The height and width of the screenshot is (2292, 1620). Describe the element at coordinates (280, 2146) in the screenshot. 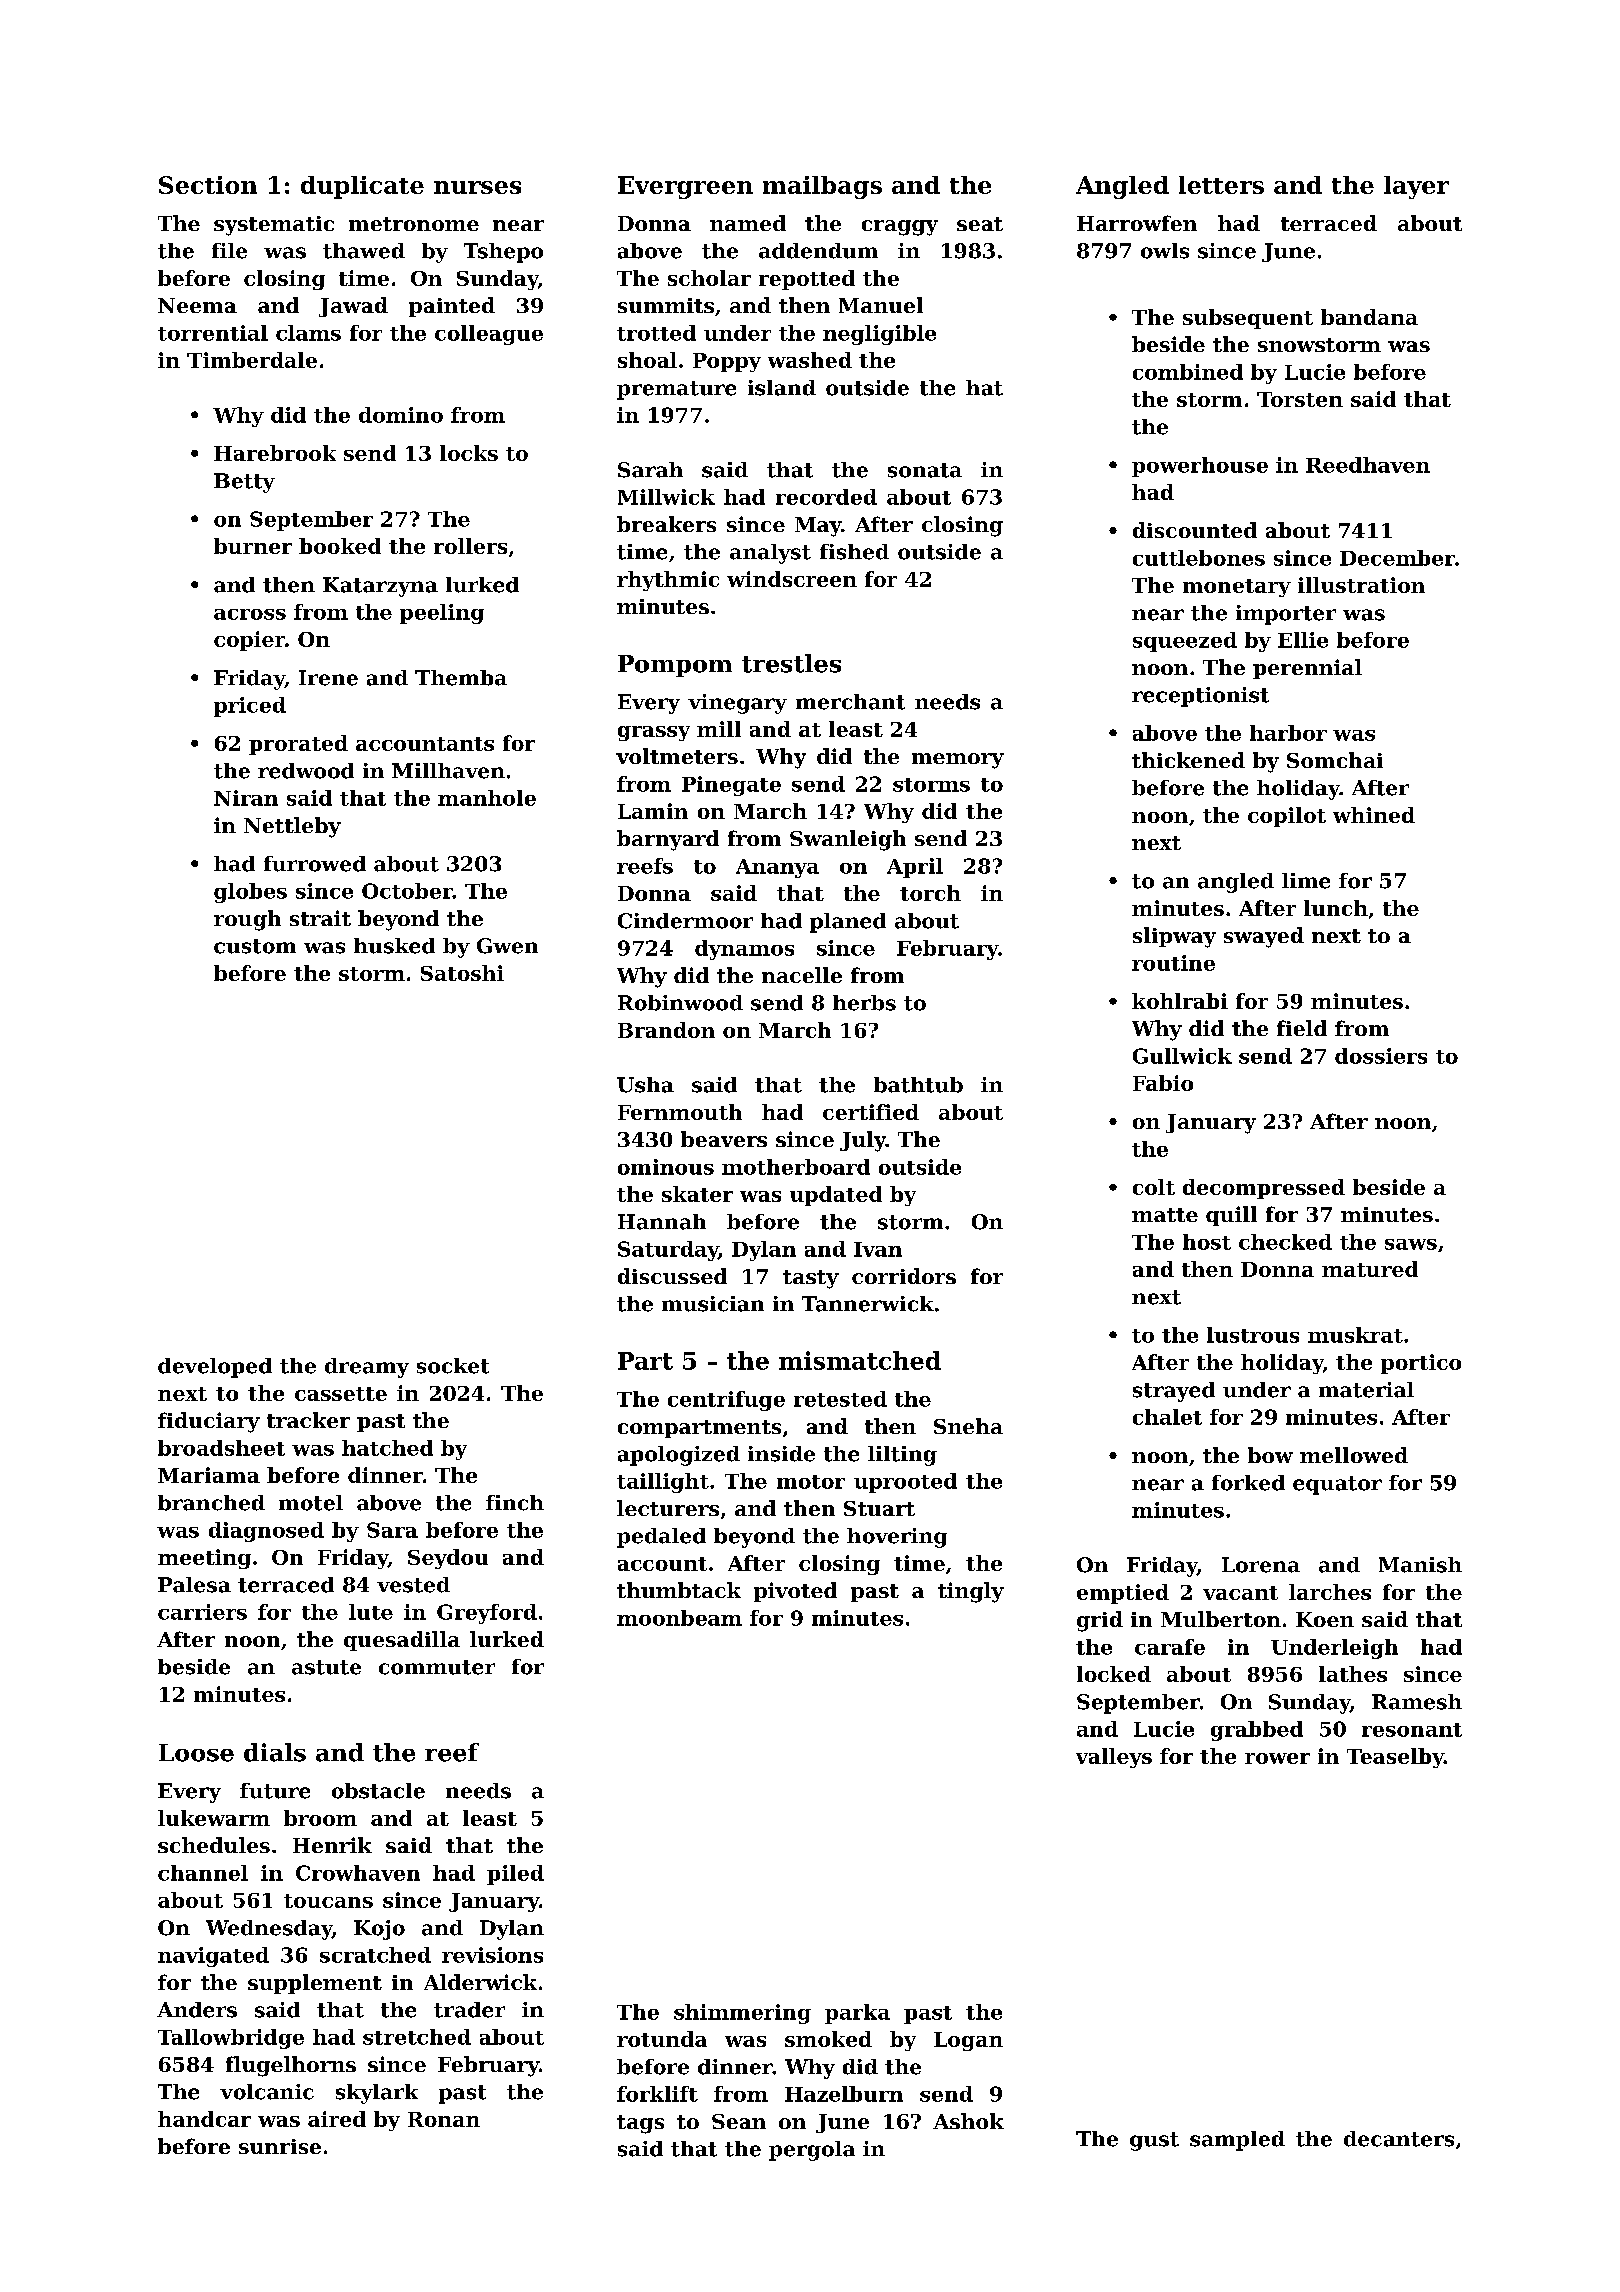

I see `sunrise` at that location.
